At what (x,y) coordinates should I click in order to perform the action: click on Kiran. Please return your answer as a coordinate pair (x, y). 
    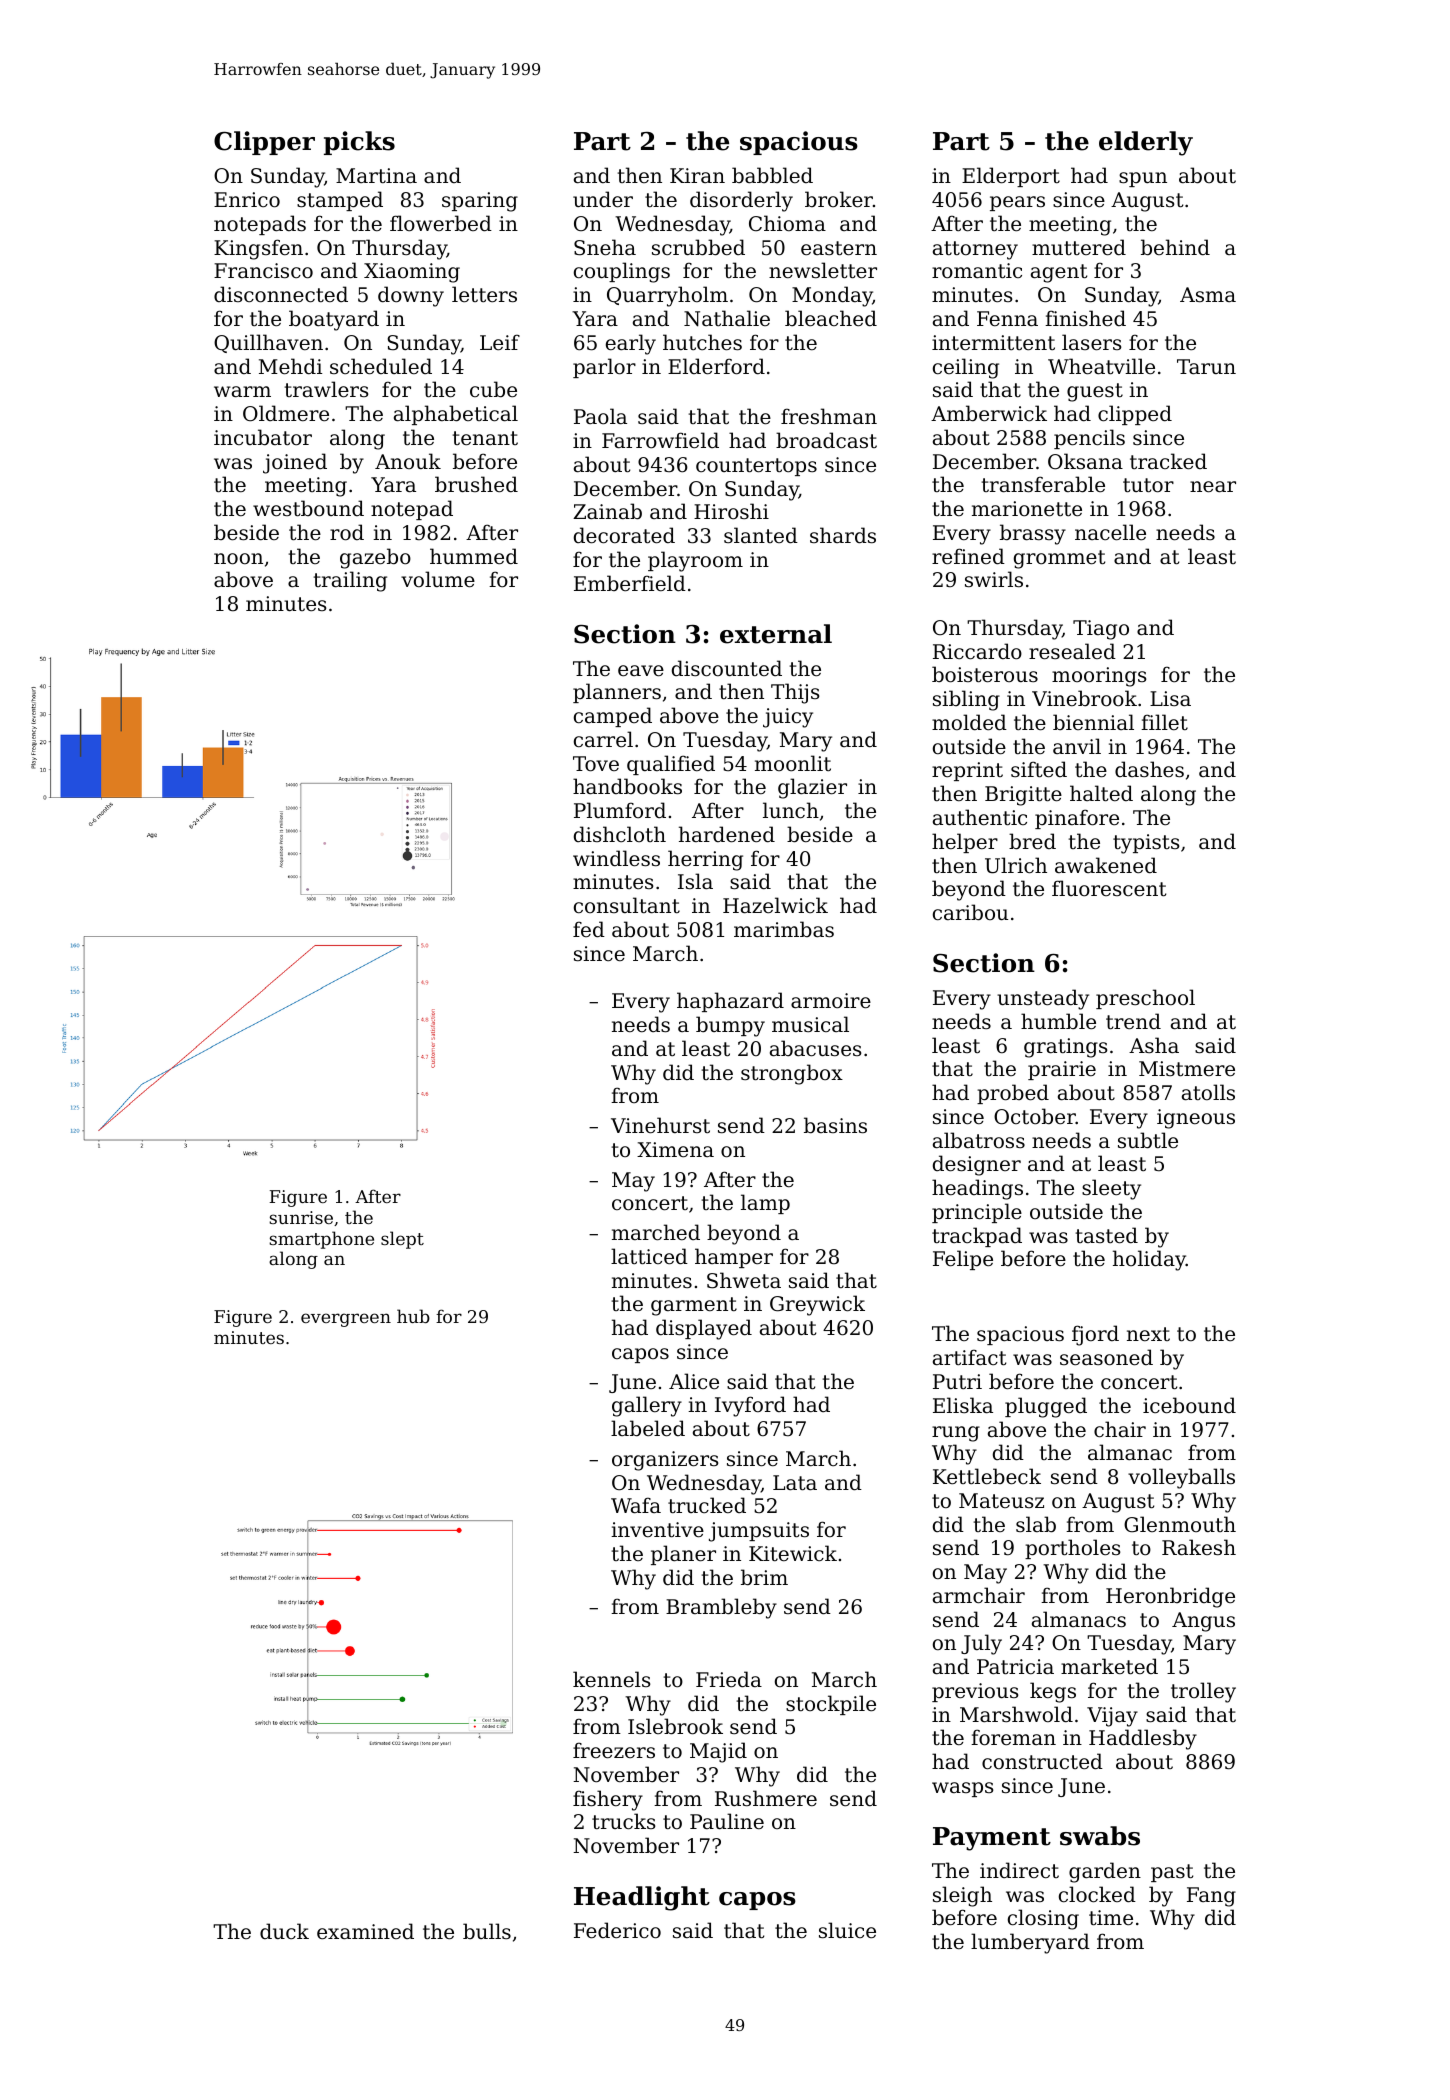
    Looking at the image, I should click on (697, 175).
